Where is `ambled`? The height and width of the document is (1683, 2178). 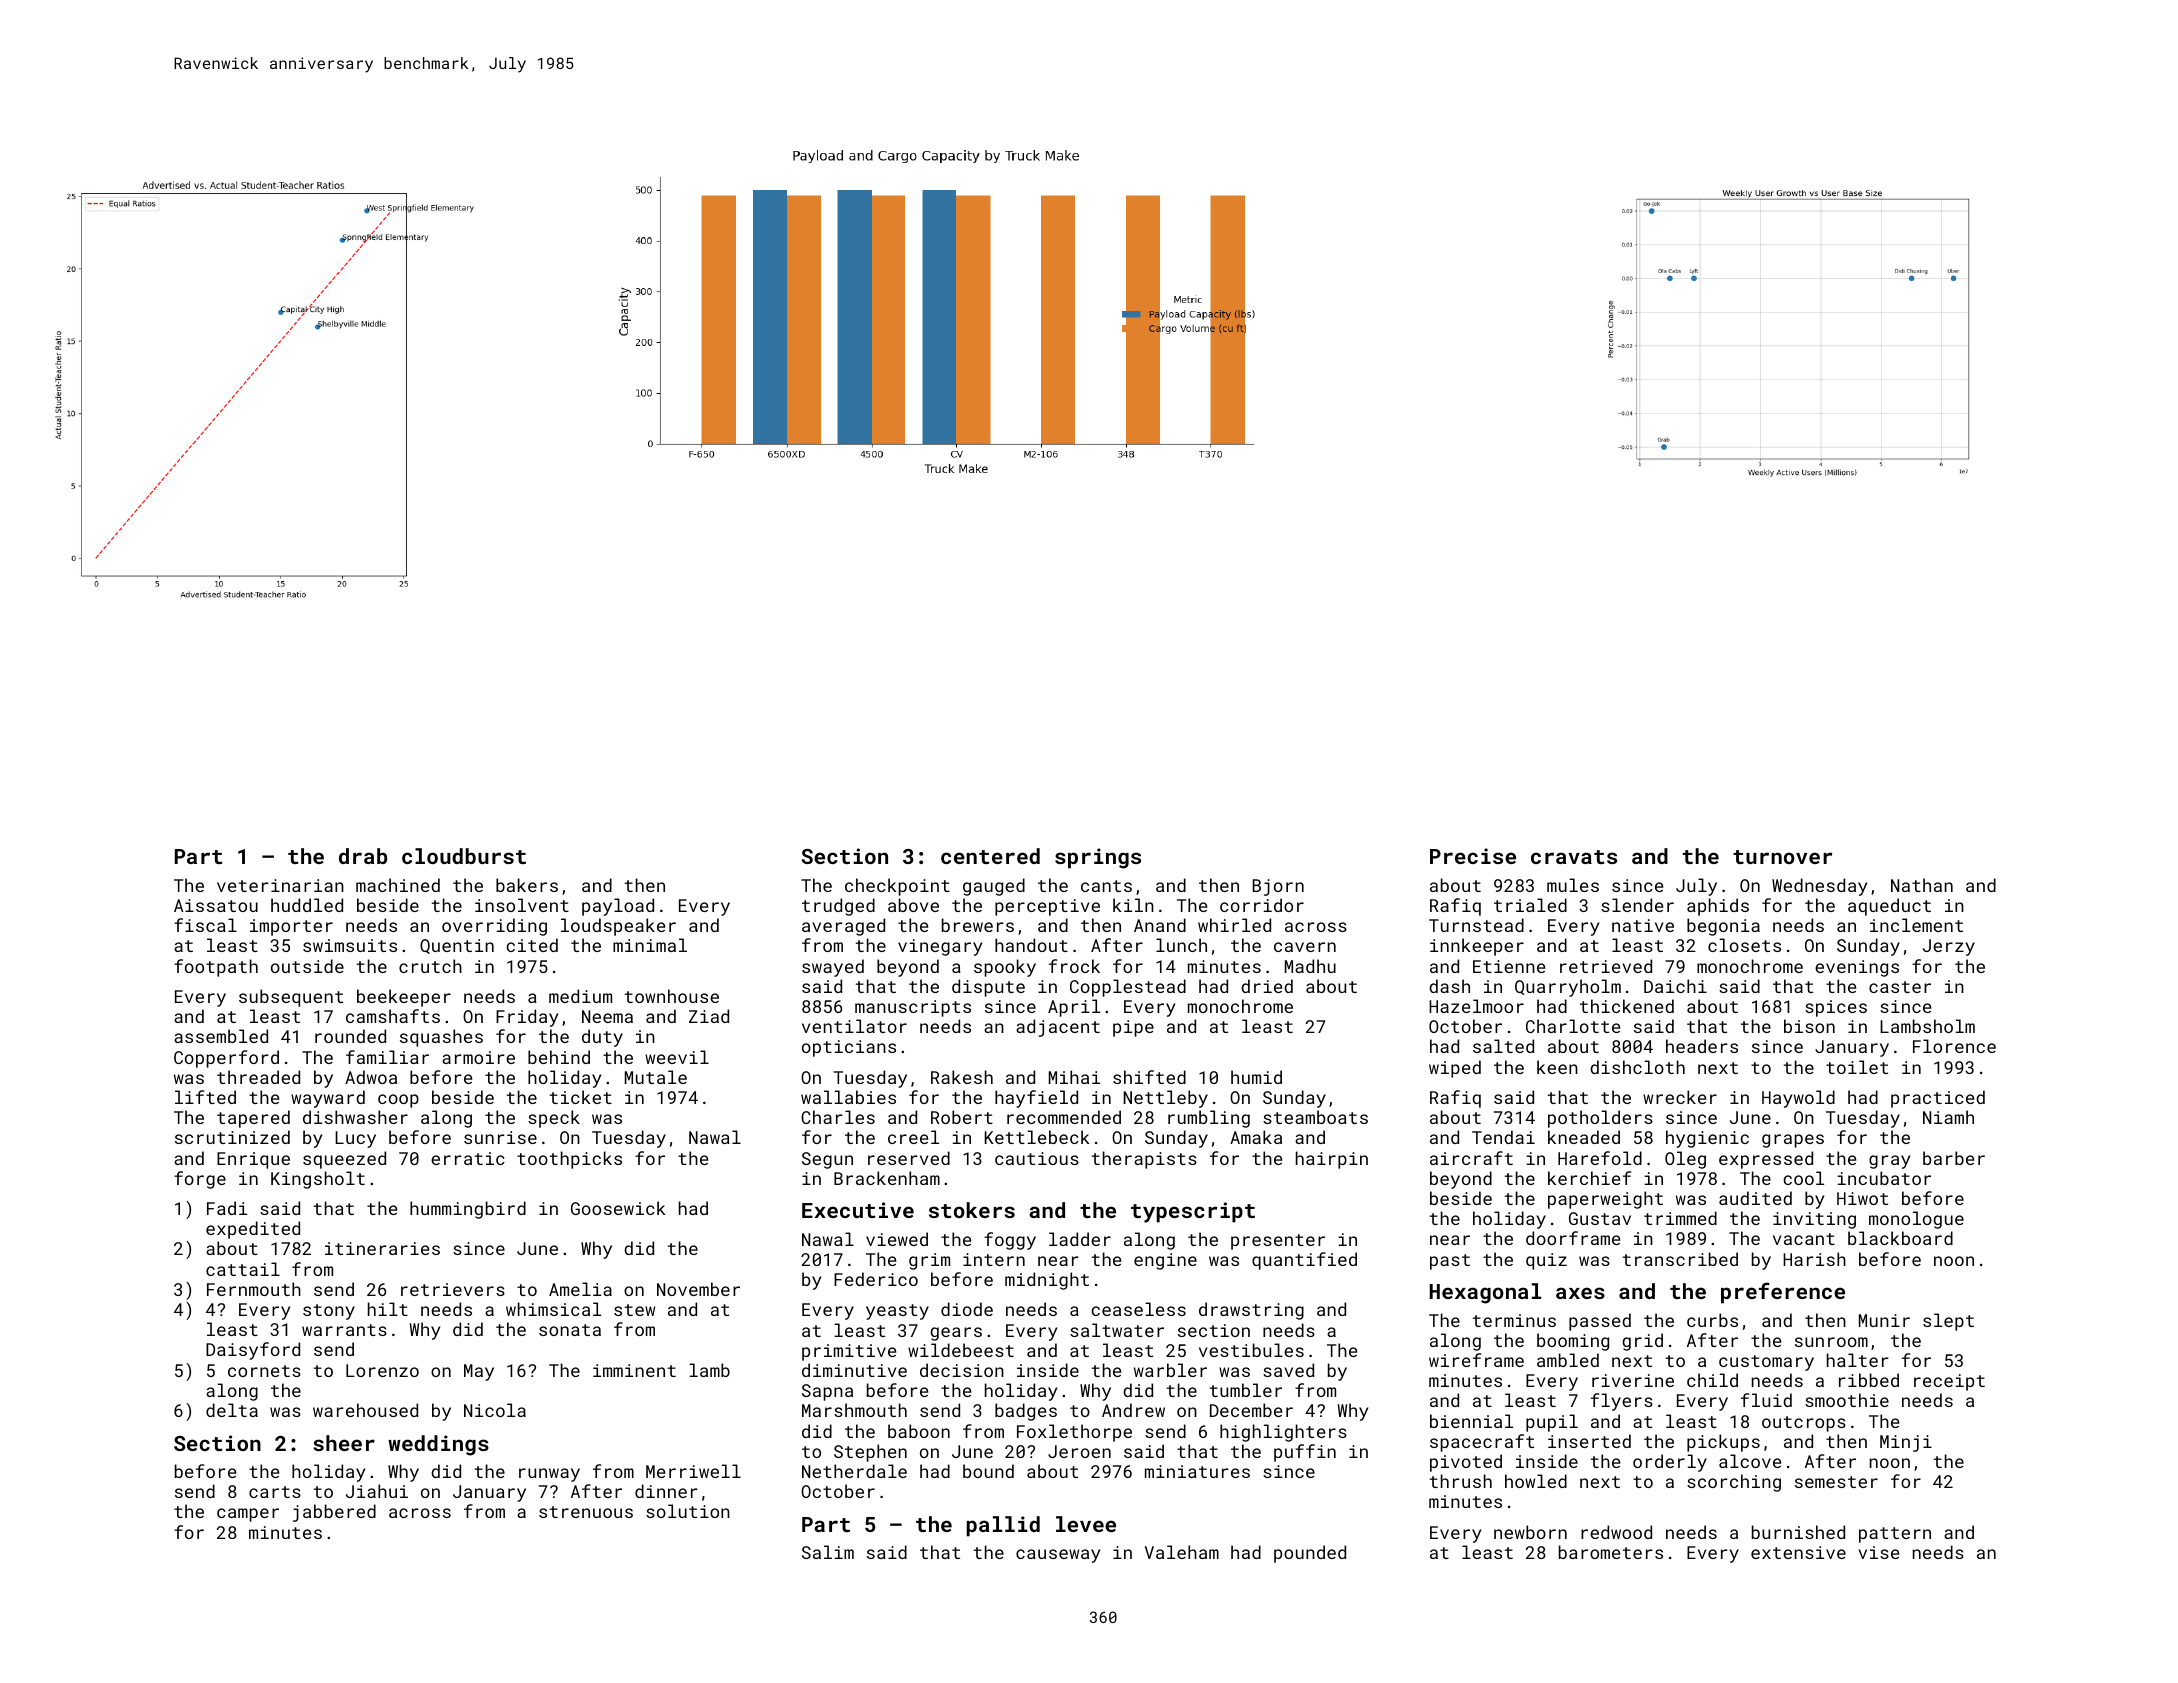
ambled is located at coordinates (1568, 1360).
